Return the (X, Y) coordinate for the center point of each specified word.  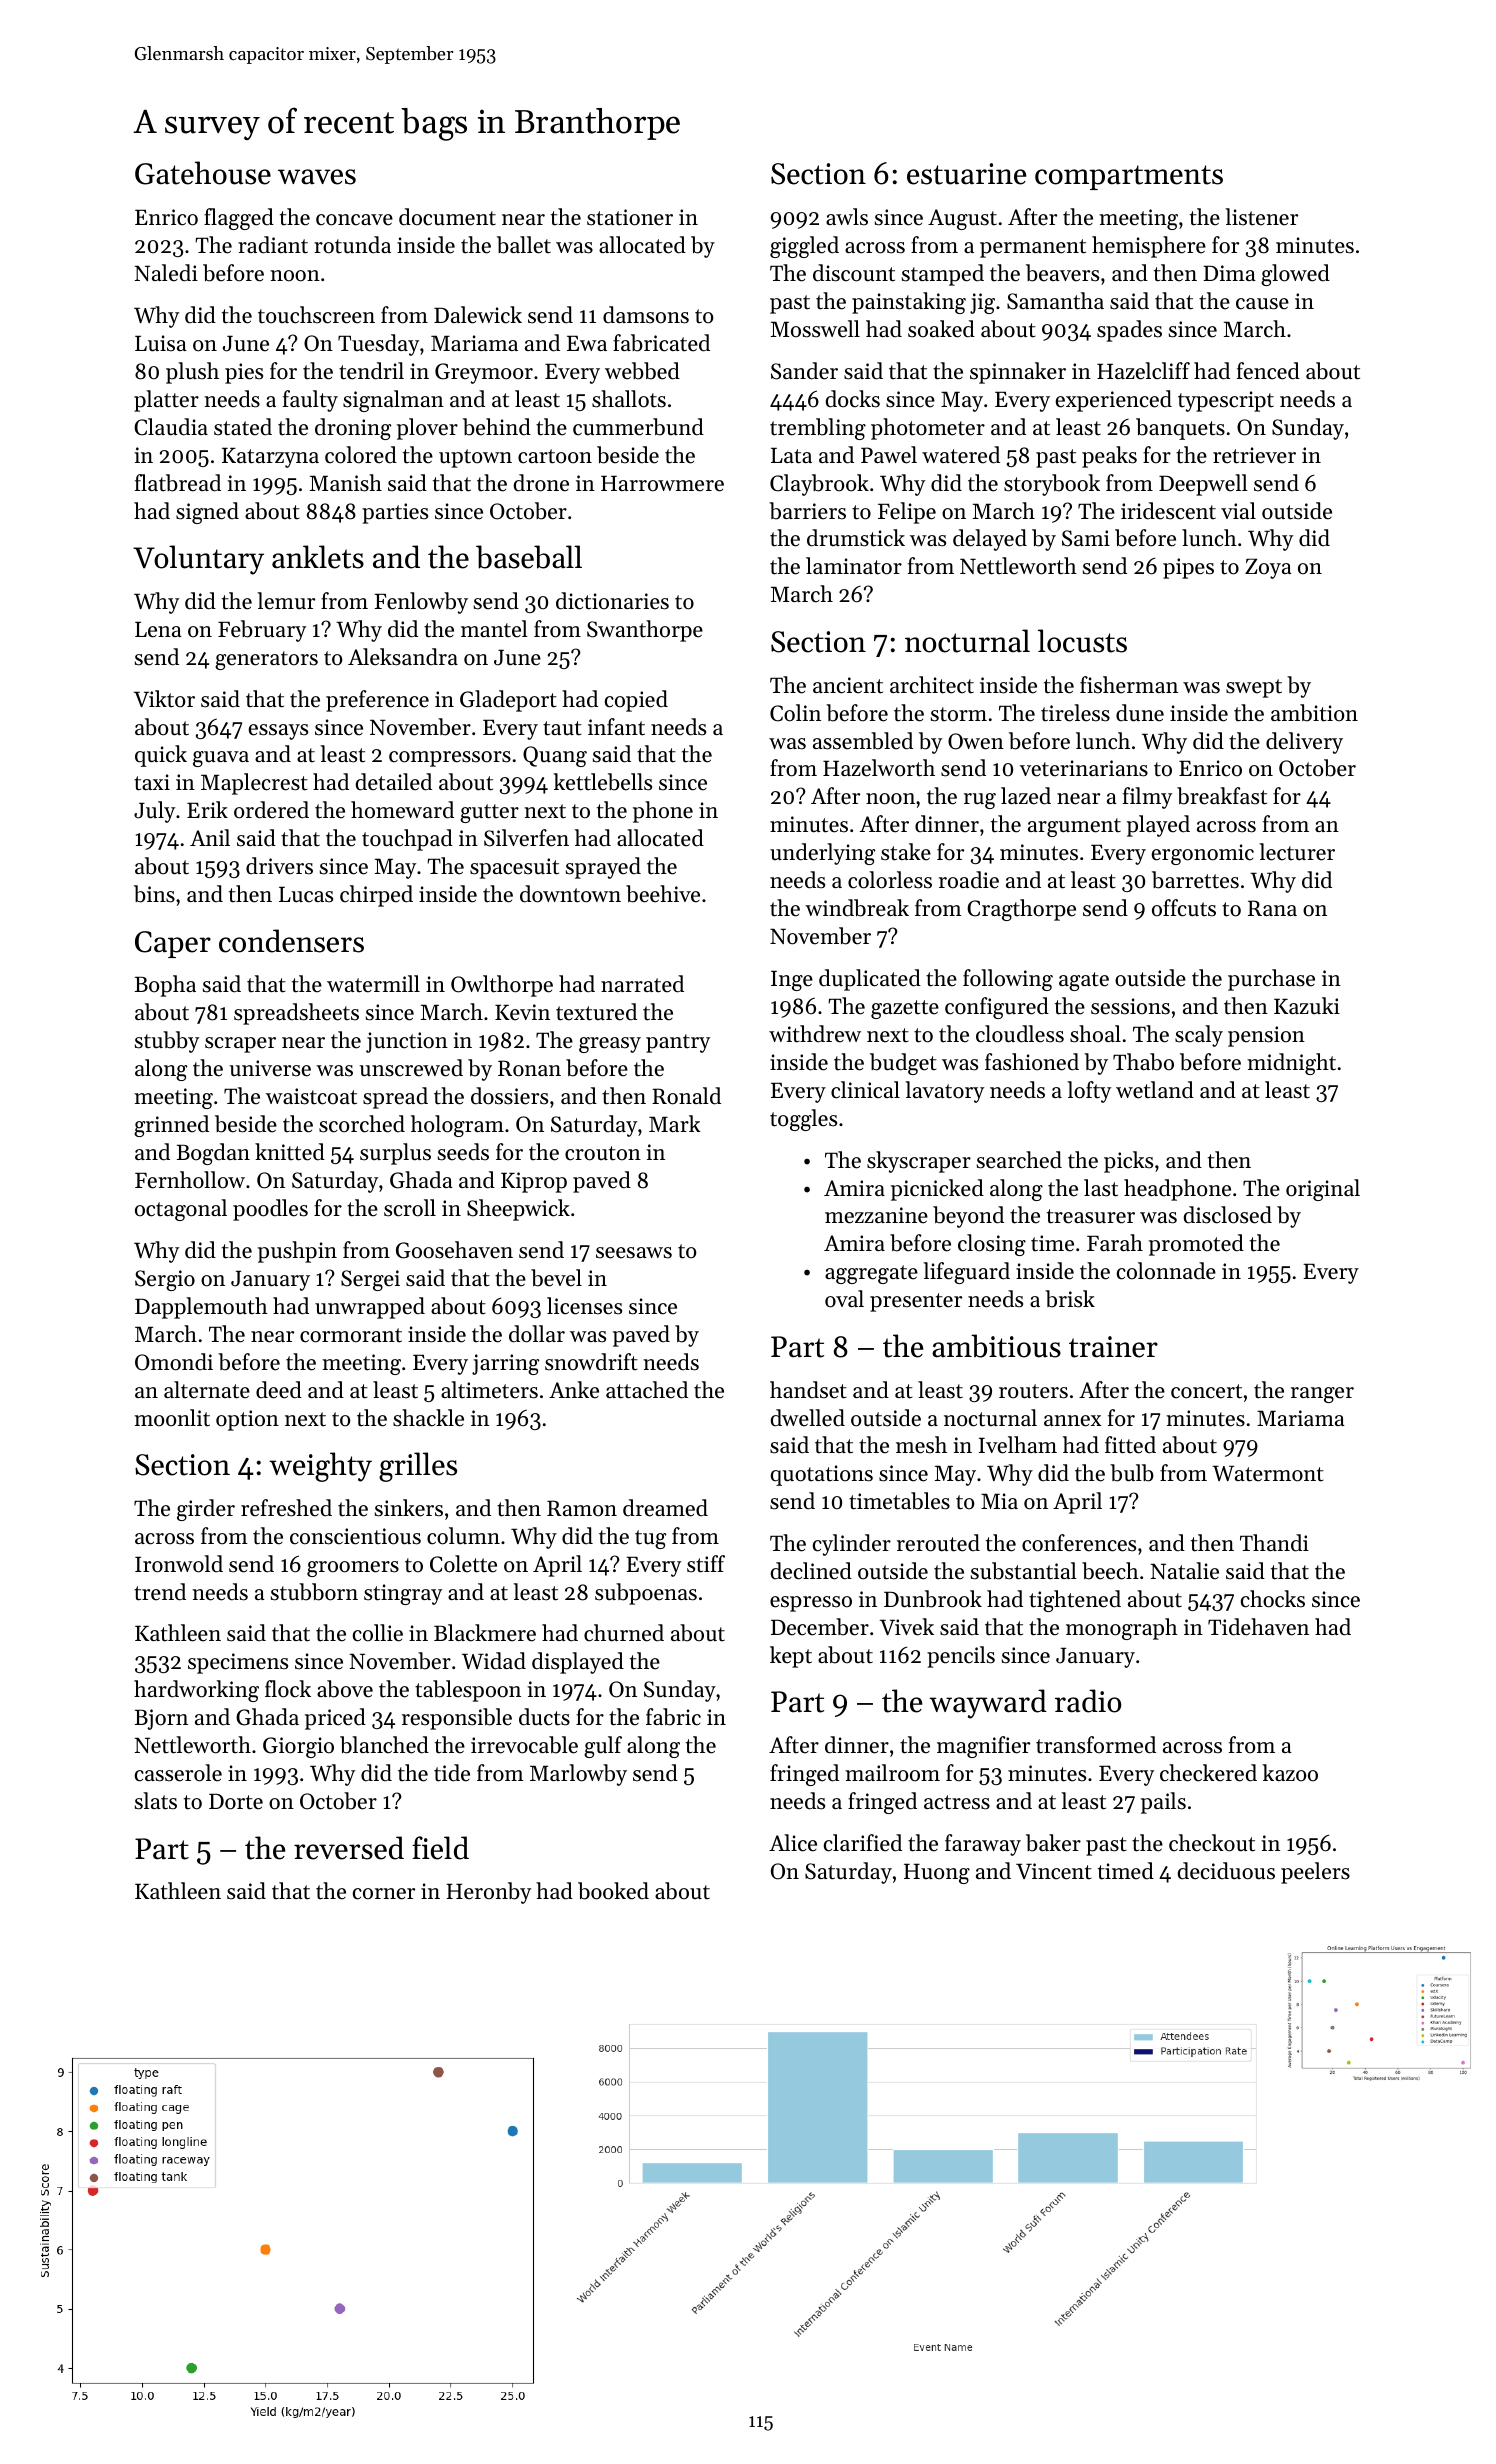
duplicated (870, 980)
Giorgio (298, 1747)
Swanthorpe (645, 631)
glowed (1295, 275)
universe (270, 1068)
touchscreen (316, 315)
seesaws (634, 1253)
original (1323, 1190)
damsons (646, 315)
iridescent (1168, 511)
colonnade (1166, 1271)
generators (266, 660)
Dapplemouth (201, 1308)
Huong (937, 1873)
